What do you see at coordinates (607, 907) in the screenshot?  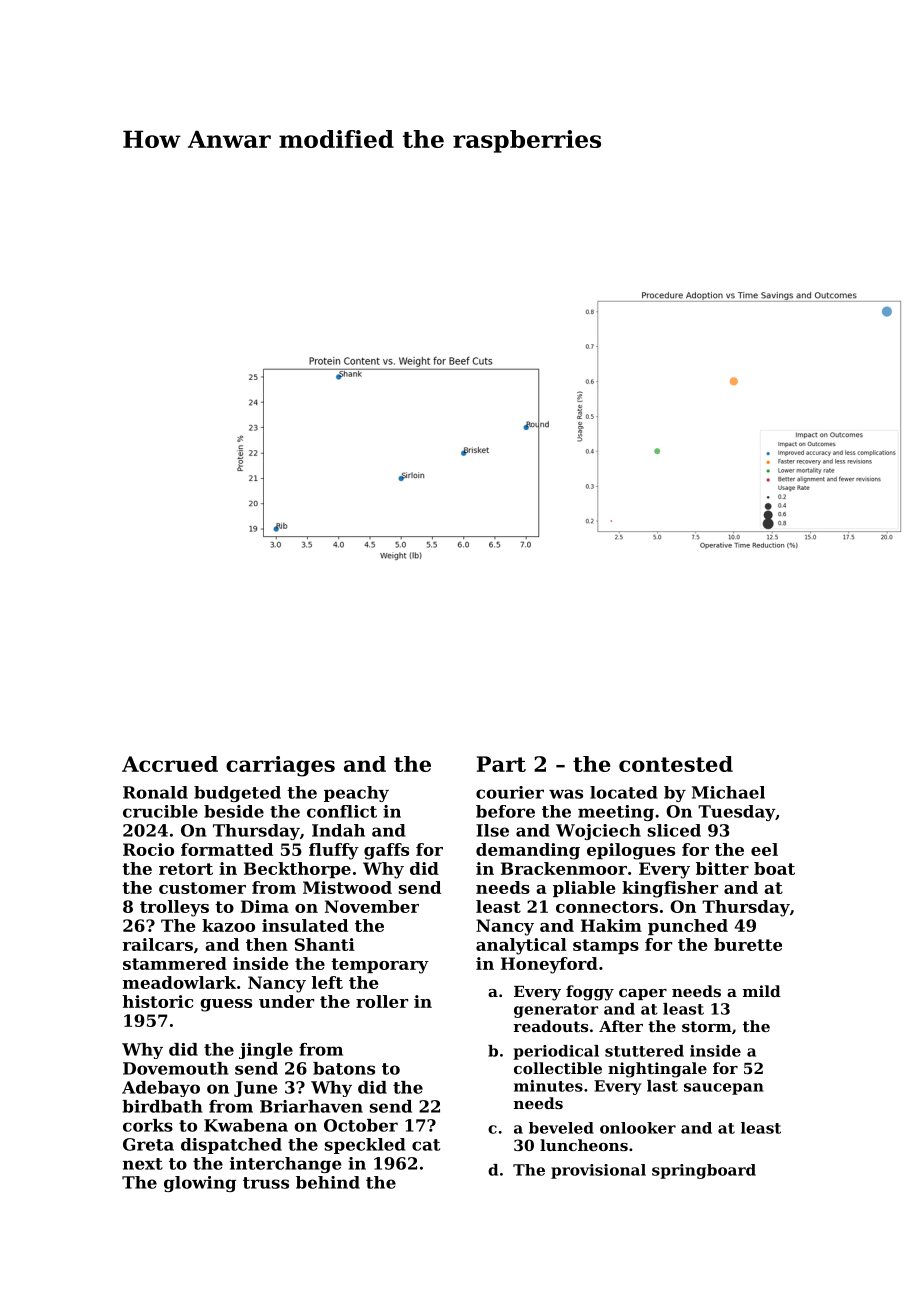 I see `connectors` at bounding box center [607, 907].
